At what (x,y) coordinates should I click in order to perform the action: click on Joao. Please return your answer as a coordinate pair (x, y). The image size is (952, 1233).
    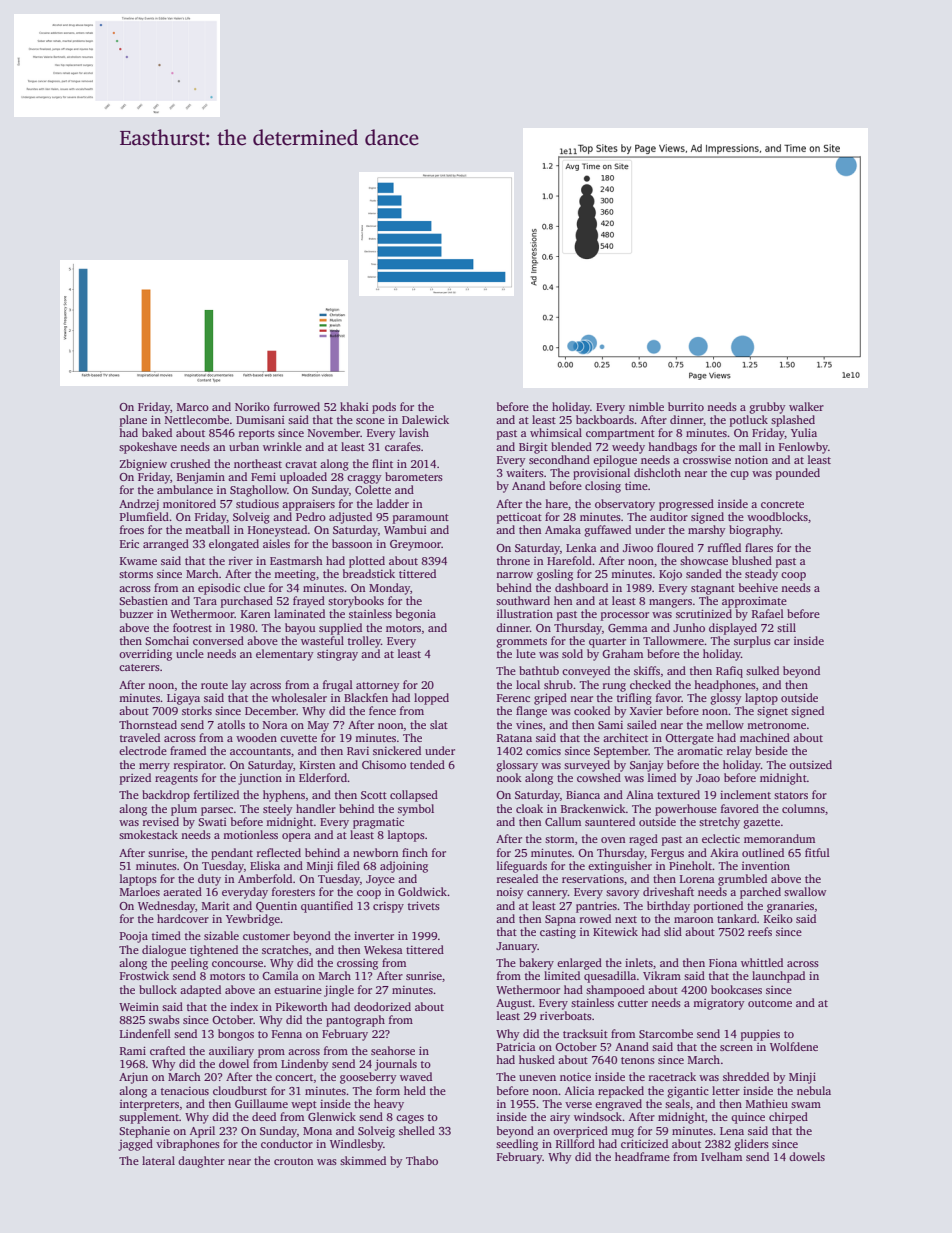
    Looking at the image, I should click on (708, 778).
